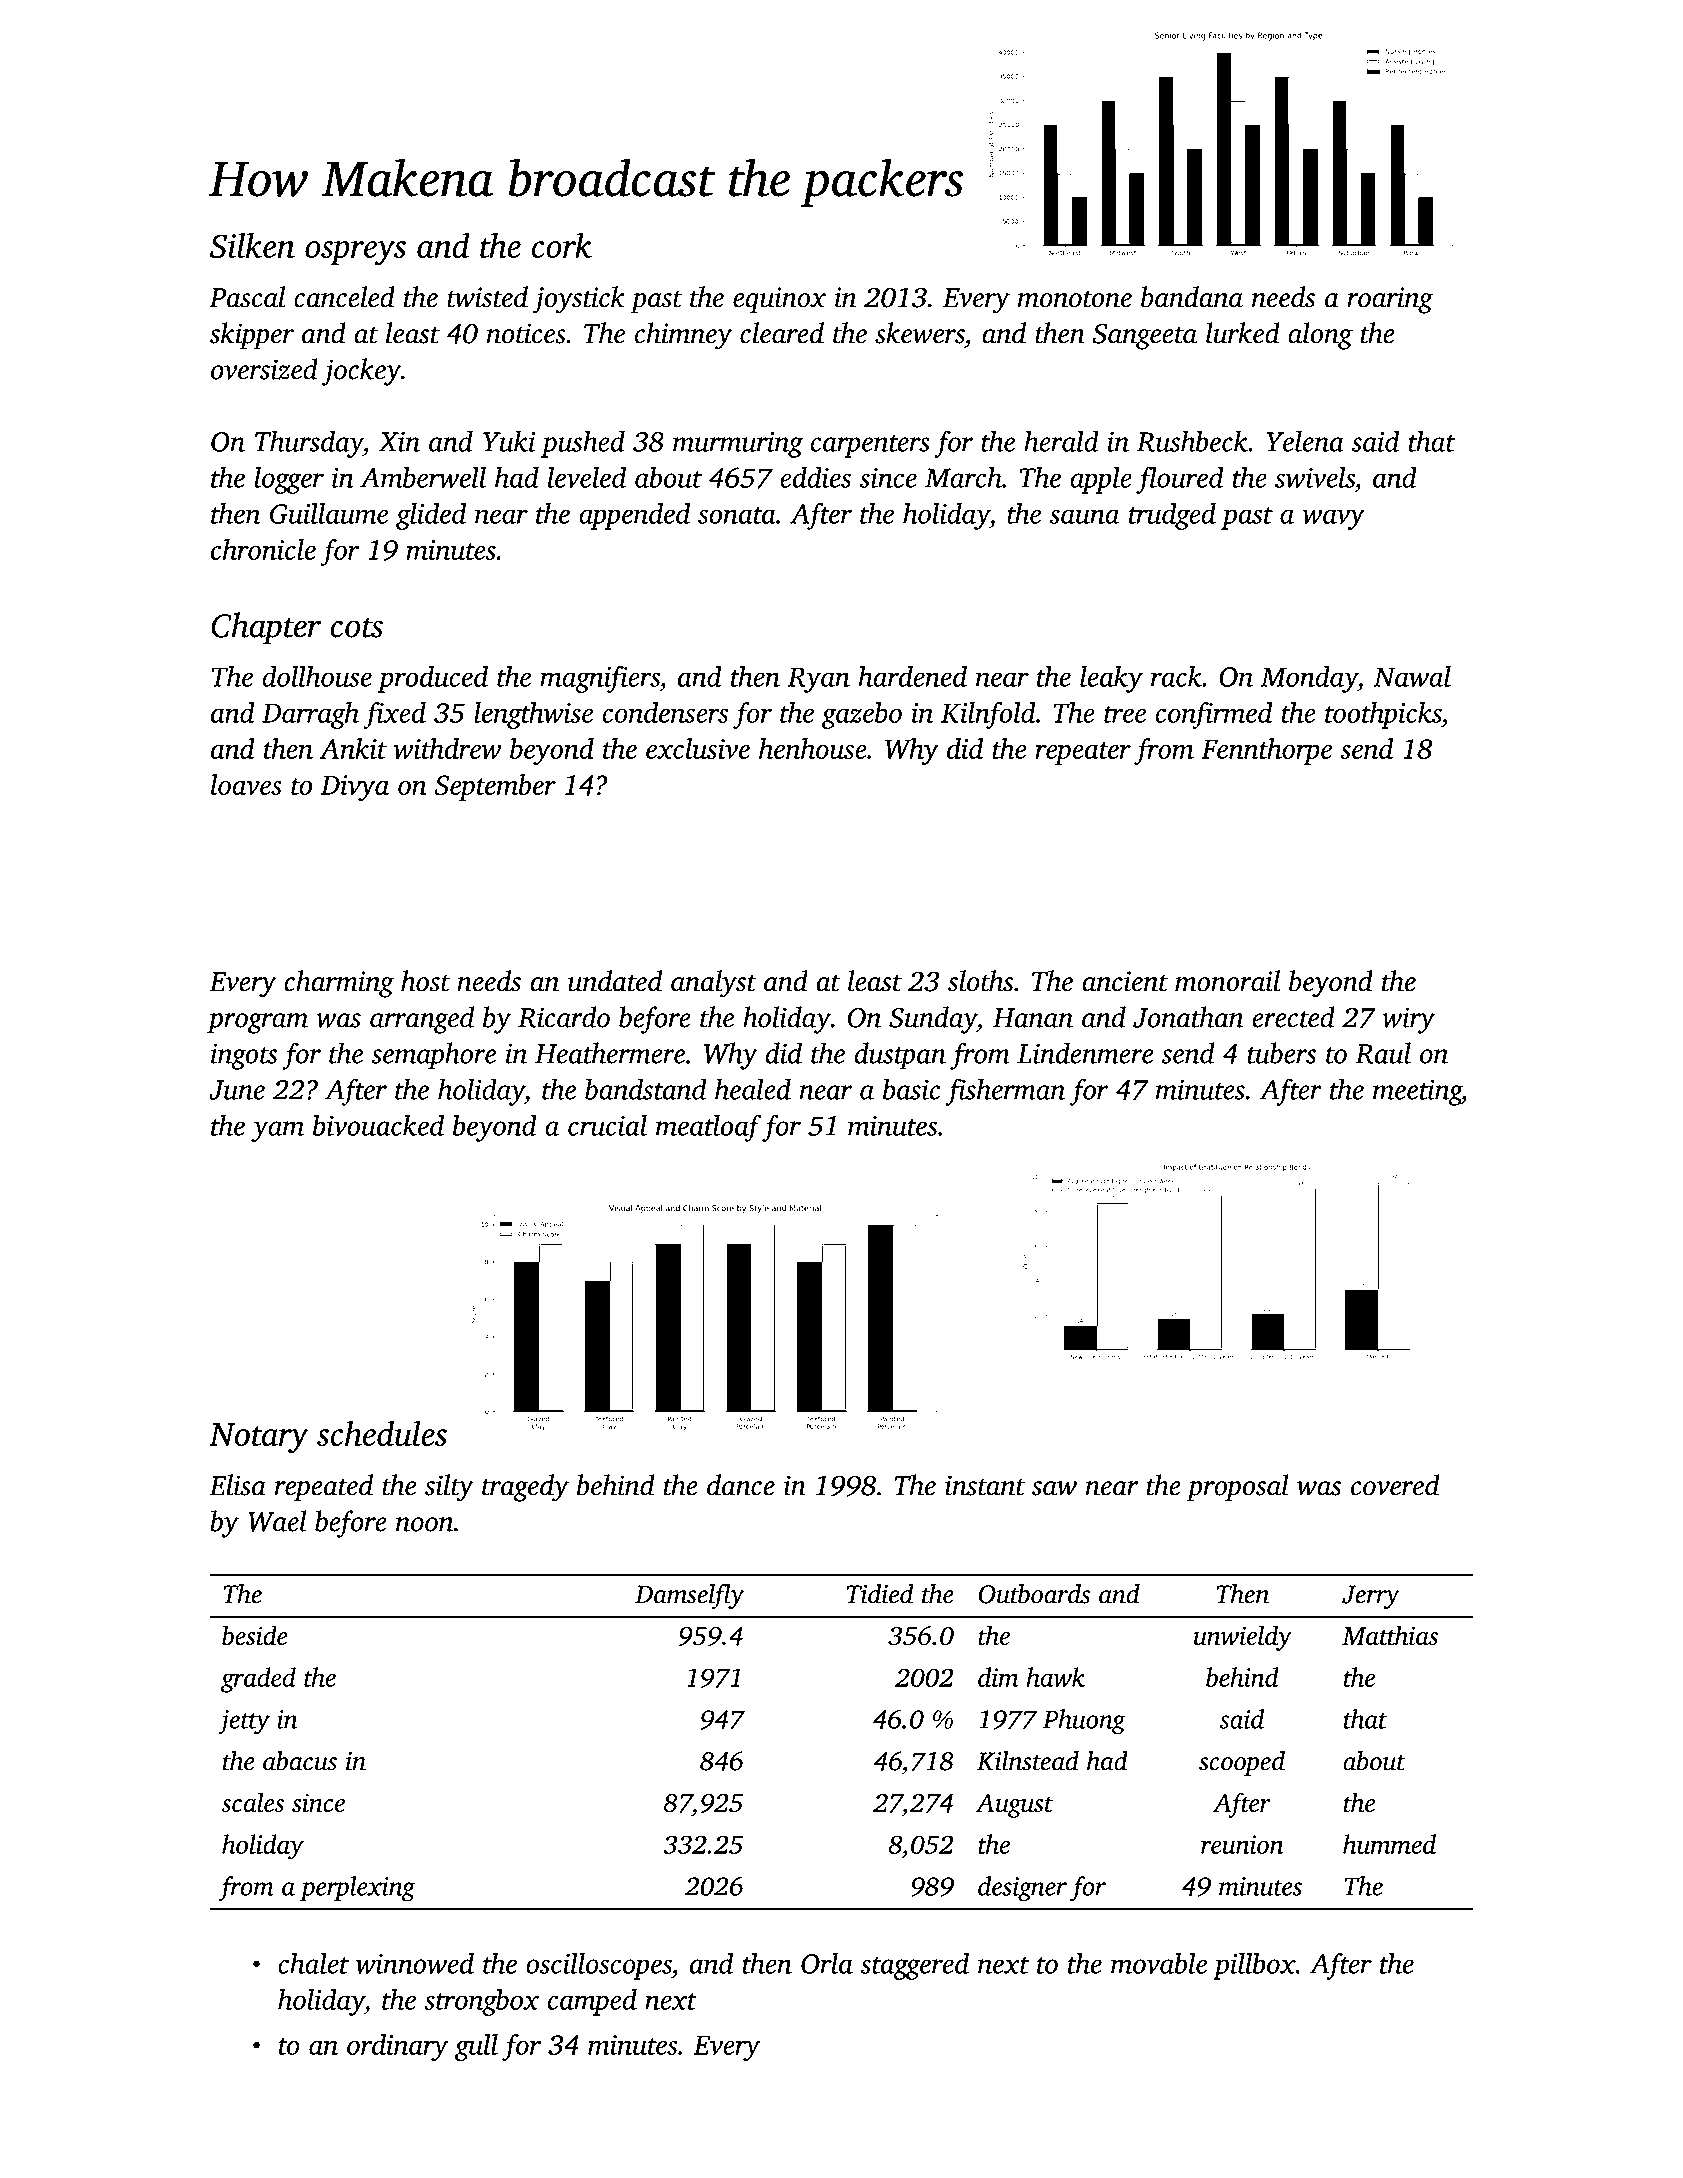 The width and height of the image is (1683, 2178). I want to click on sloths, so click(980, 981).
